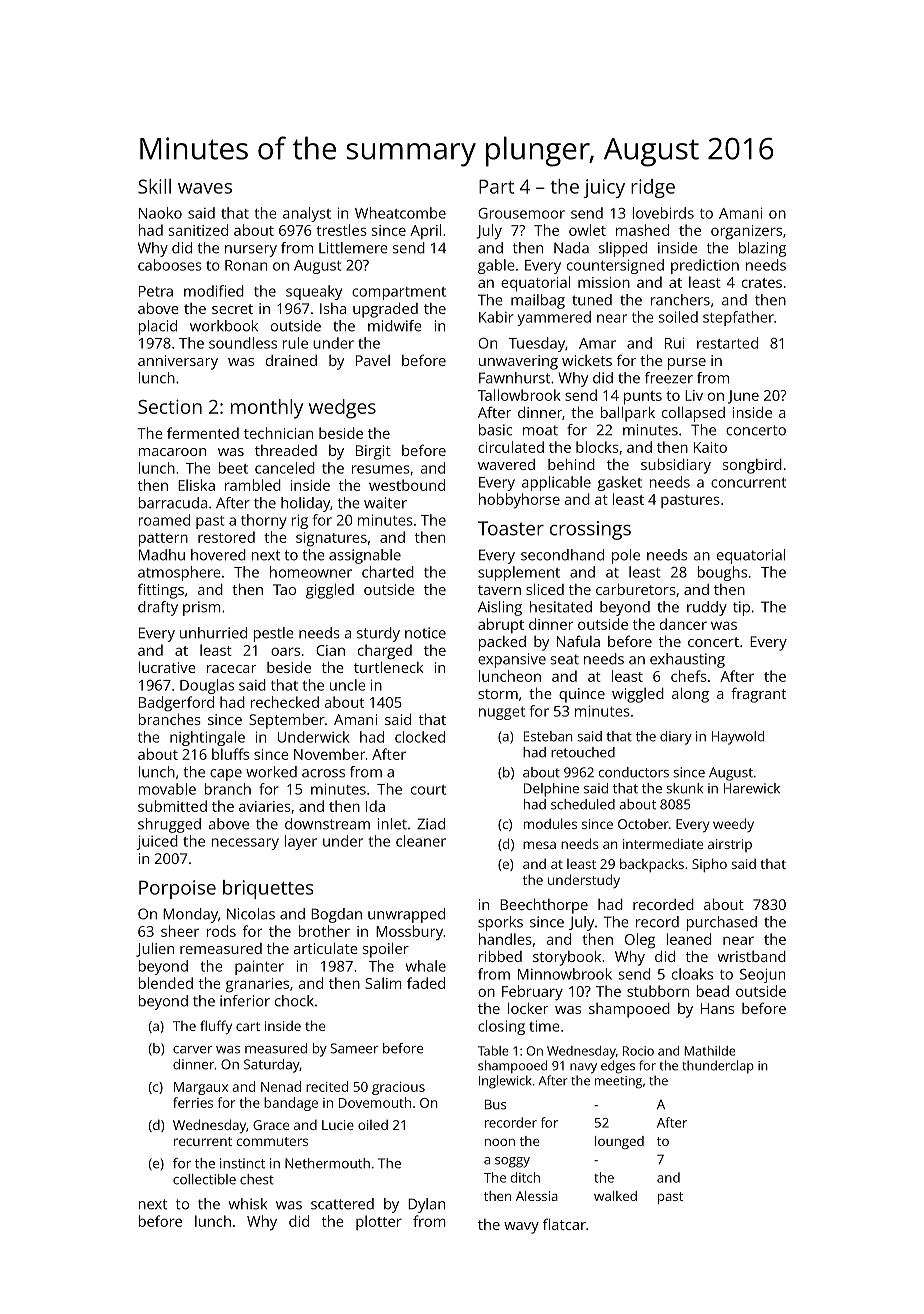 Image resolution: width=924 pixels, height=1314 pixels. Describe the element at coordinates (274, 634) in the page. I see `pestle` at that location.
